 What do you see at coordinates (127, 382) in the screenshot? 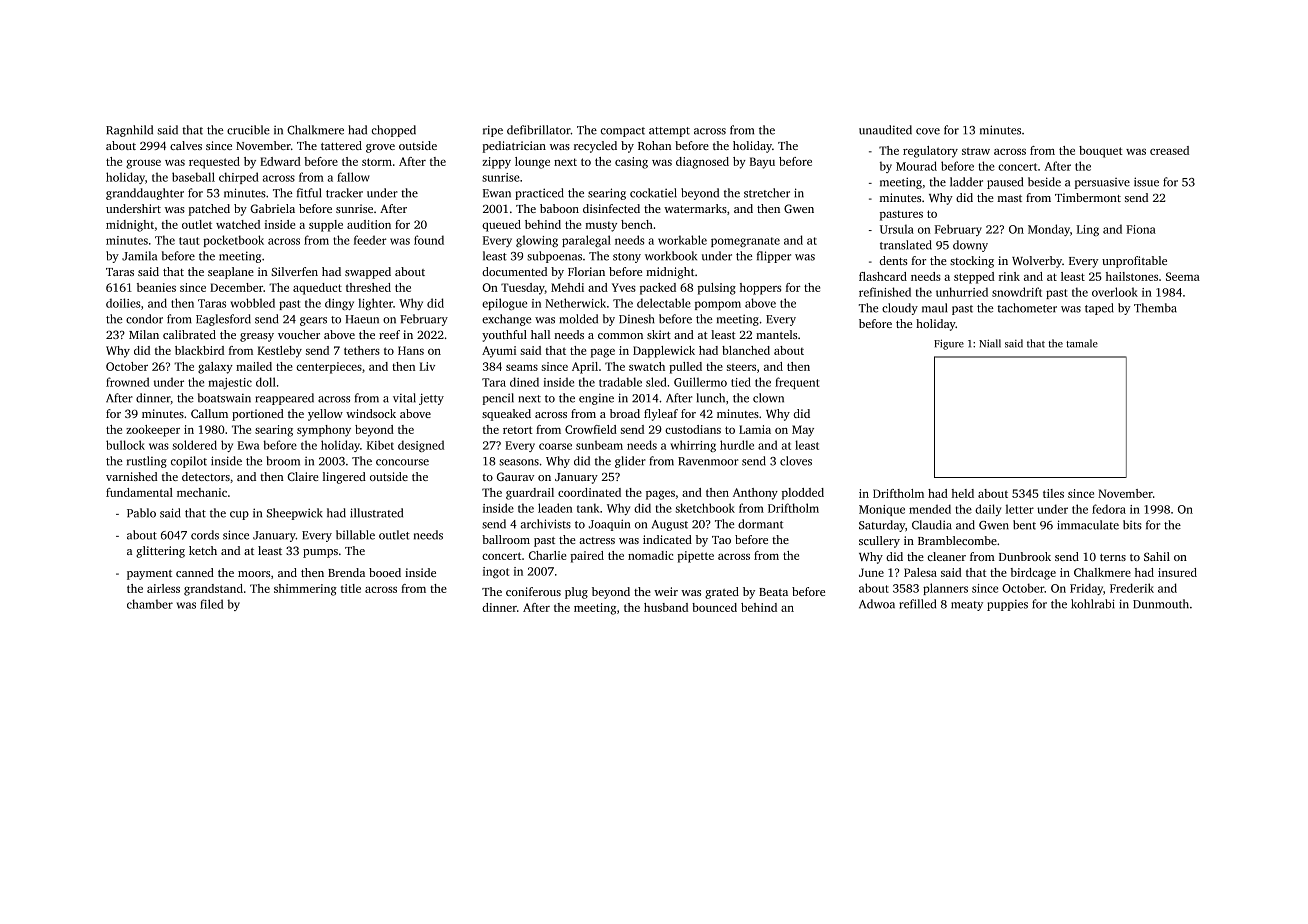
I see `frowned` at bounding box center [127, 382].
